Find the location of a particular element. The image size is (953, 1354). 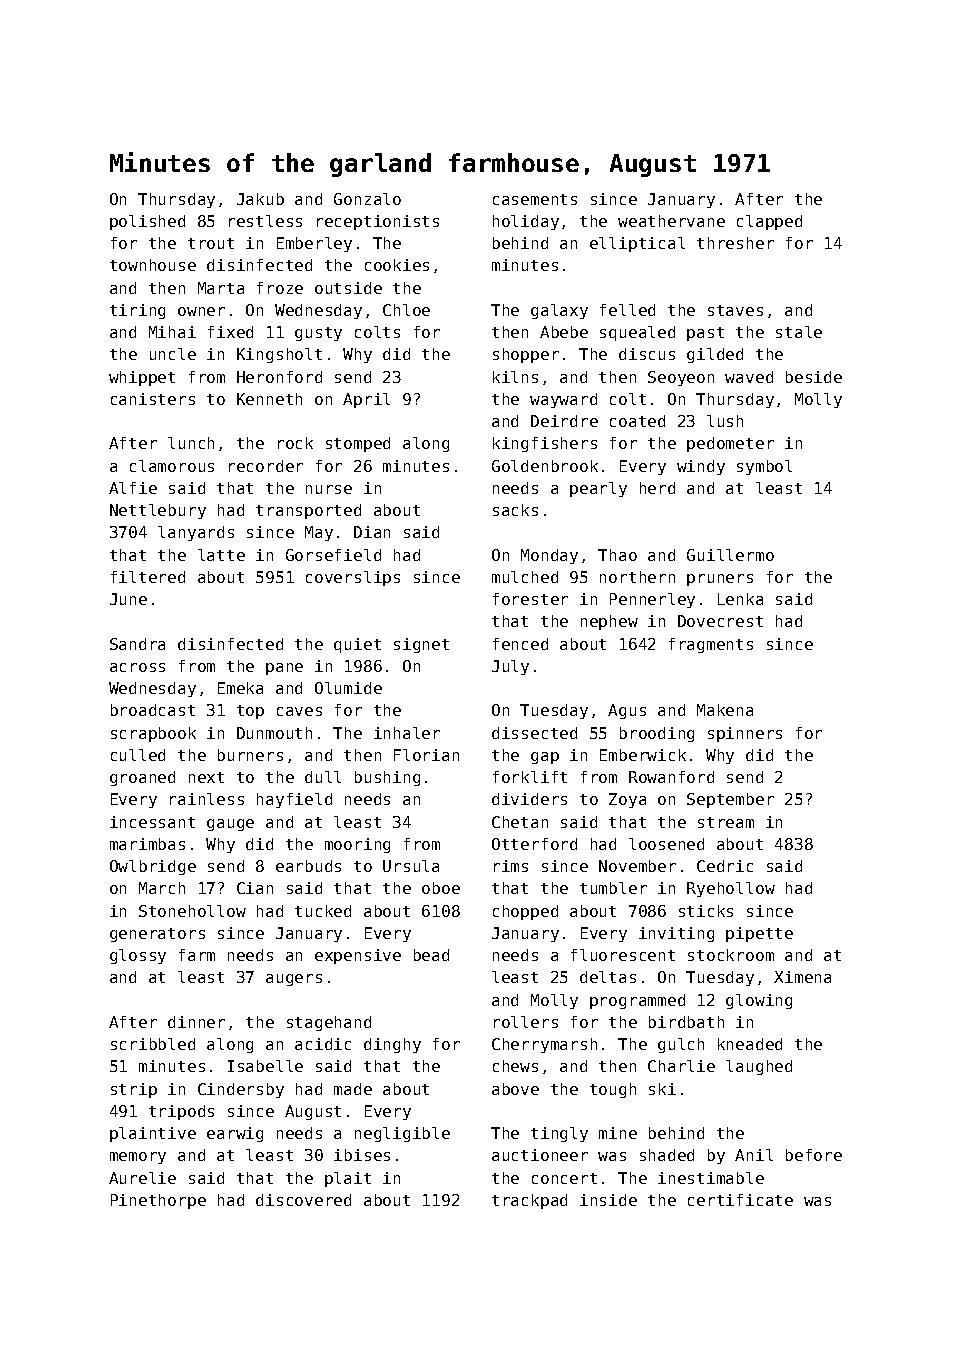

pearly is located at coordinates (598, 489).
